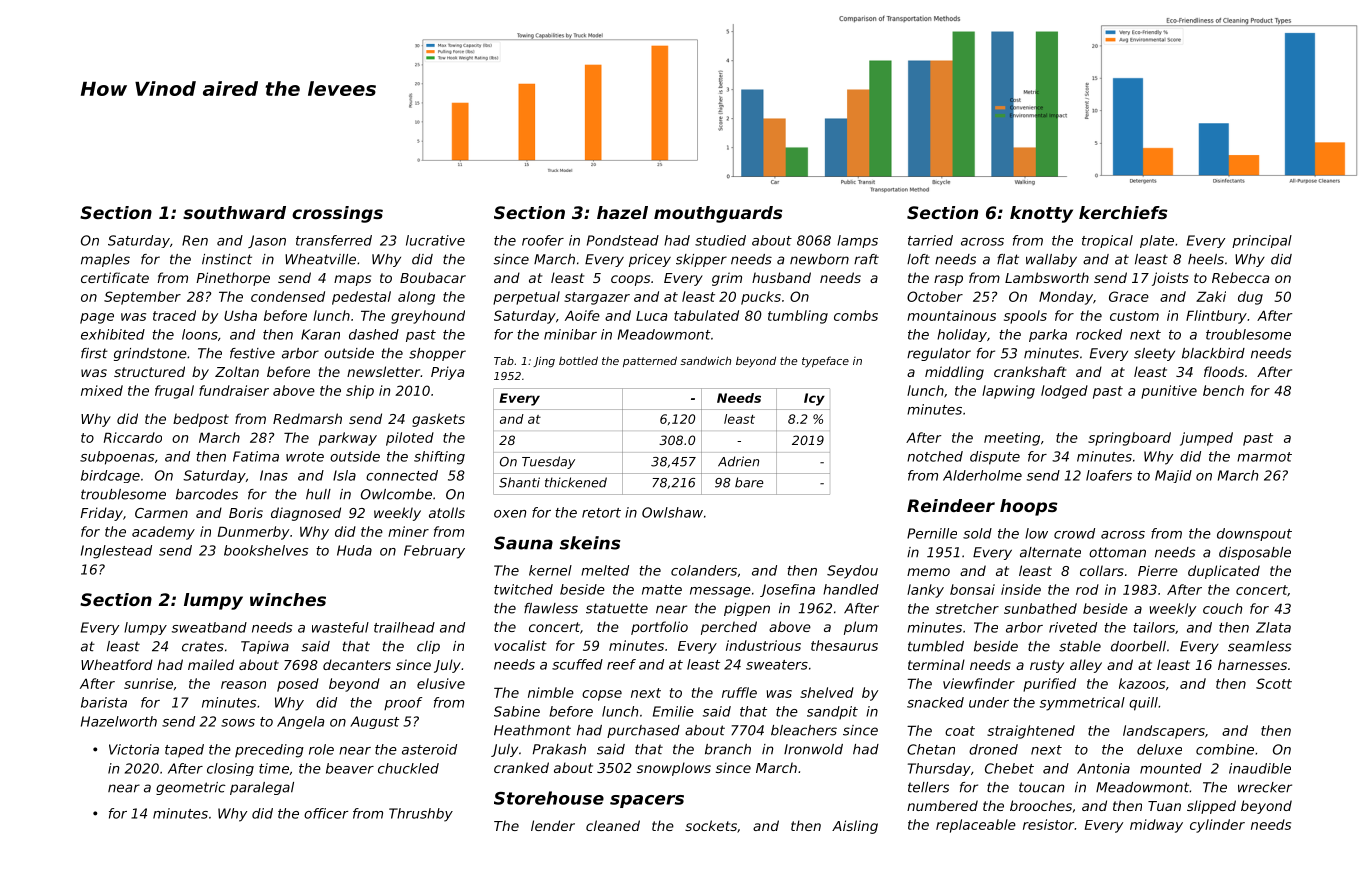  I want to click on riveted, so click(1073, 627).
